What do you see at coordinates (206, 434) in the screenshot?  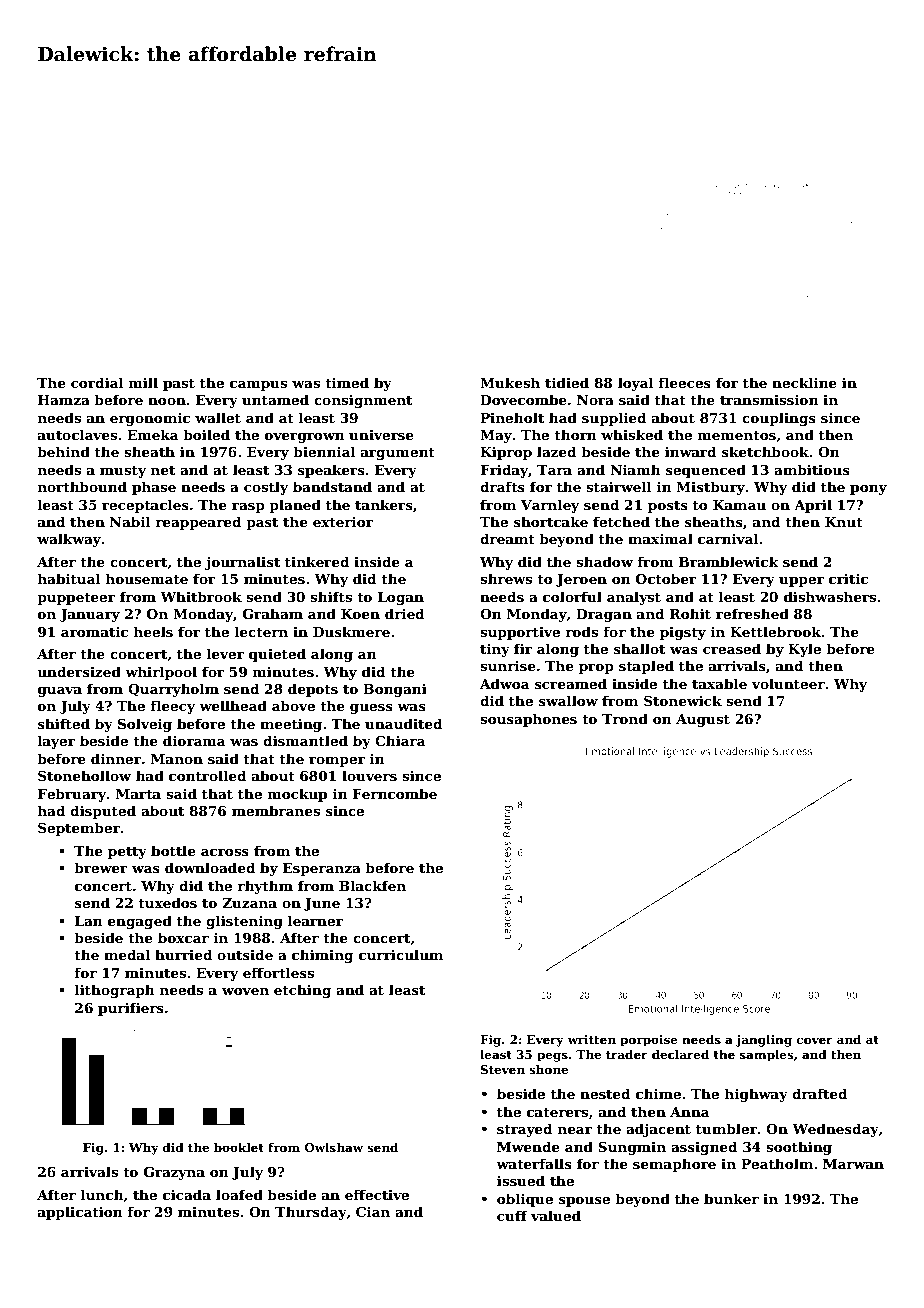 I see `boiled` at bounding box center [206, 434].
